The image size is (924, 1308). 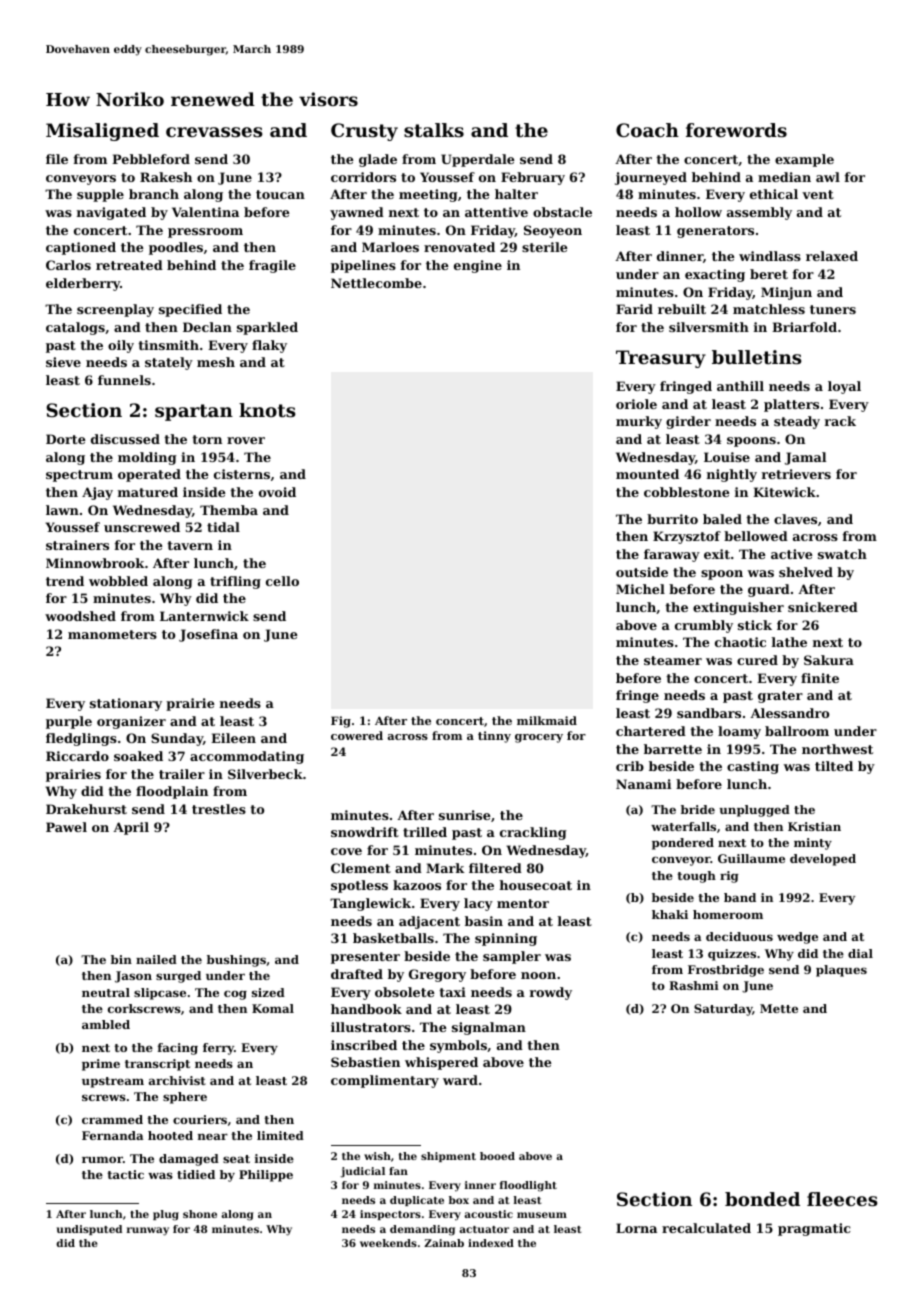 I want to click on forewords, so click(x=736, y=130).
